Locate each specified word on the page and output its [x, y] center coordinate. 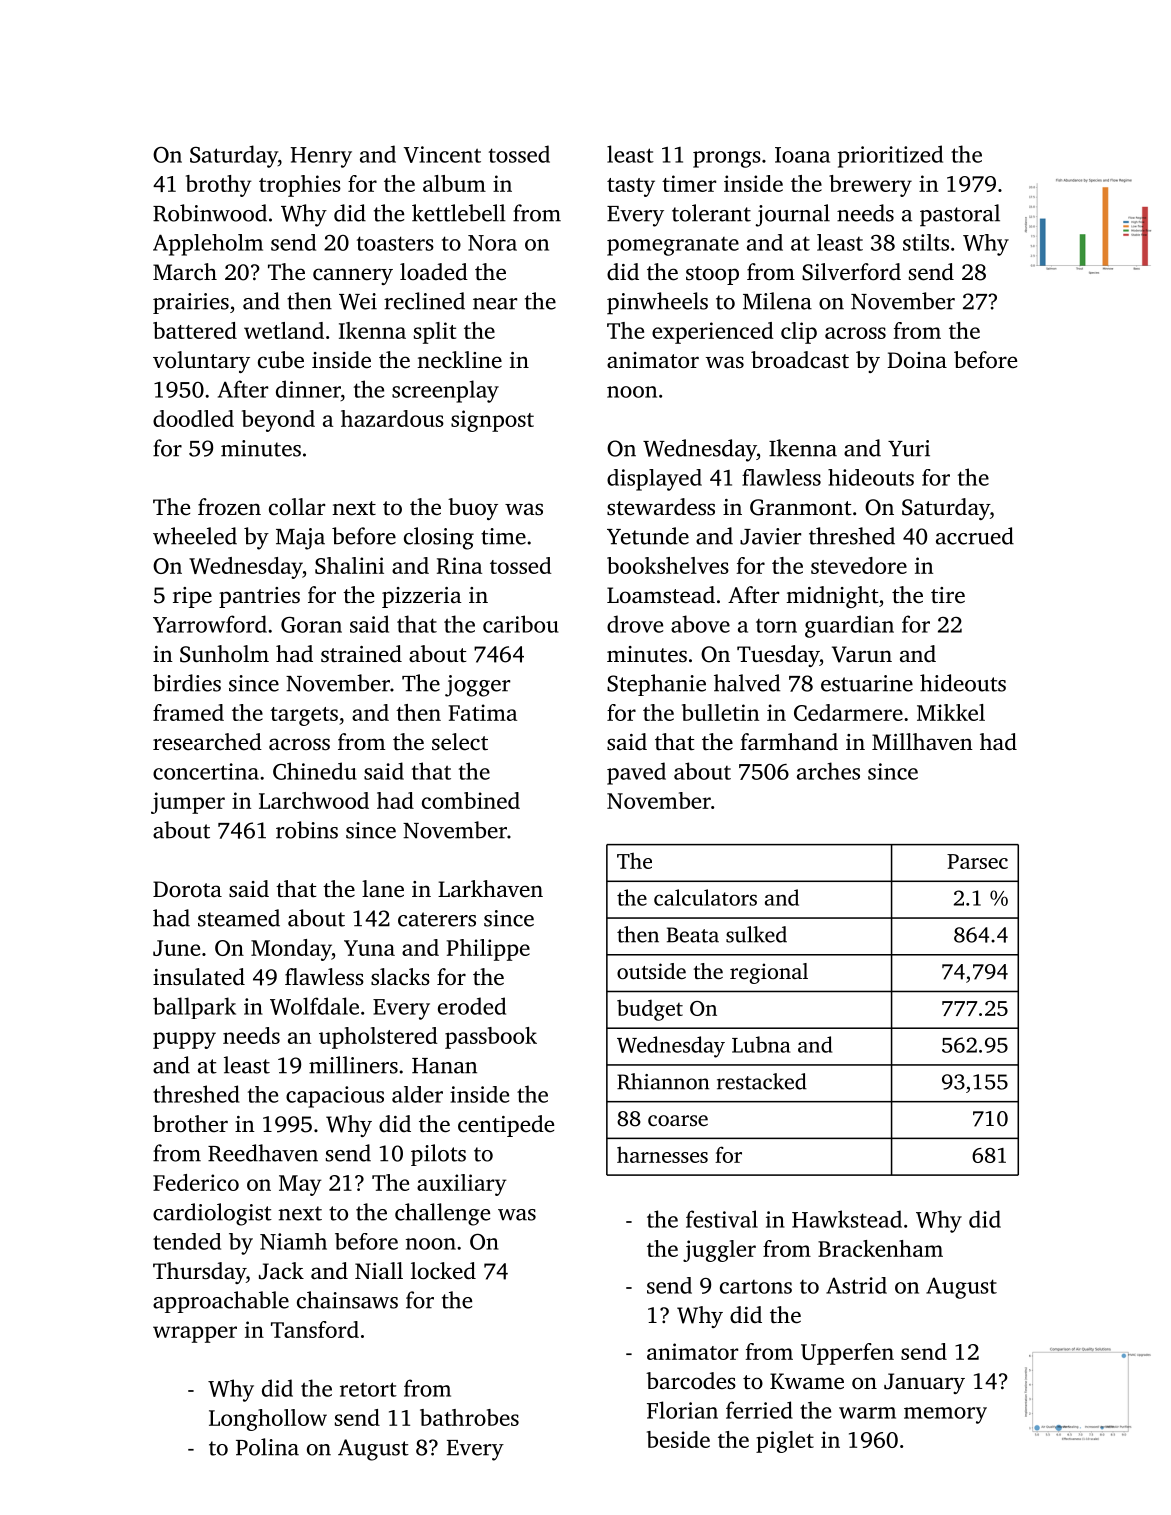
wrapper [195, 1334]
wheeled [195, 536]
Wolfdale [314, 1006]
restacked [762, 1081]
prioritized [890, 156]
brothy [219, 186]
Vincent [442, 154]
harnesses [662, 1155]
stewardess [661, 507]
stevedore [859, 565]
